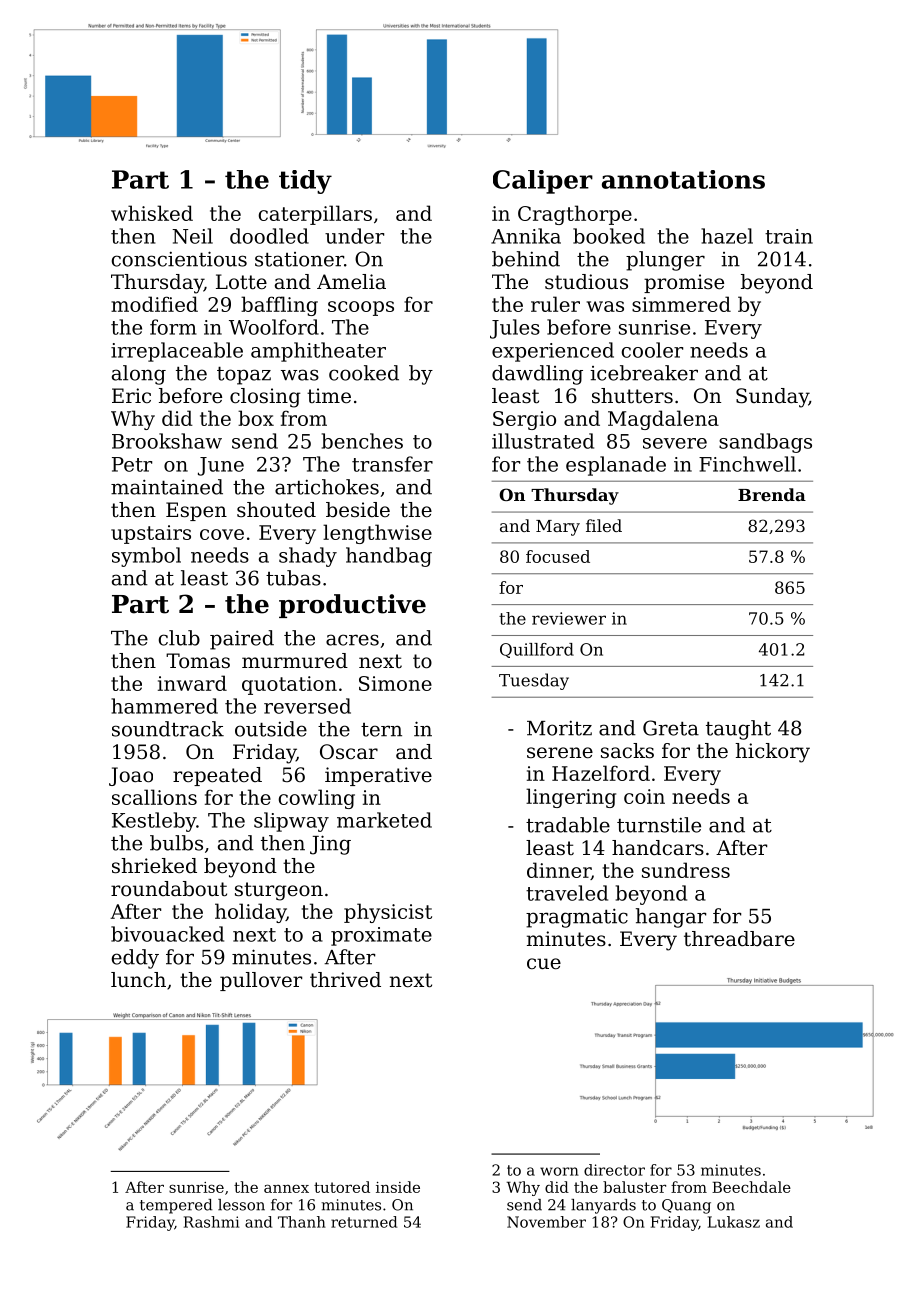  Describe the element at coordinates (537, 650) in the screenshot. I see `Quillford` at that location.
